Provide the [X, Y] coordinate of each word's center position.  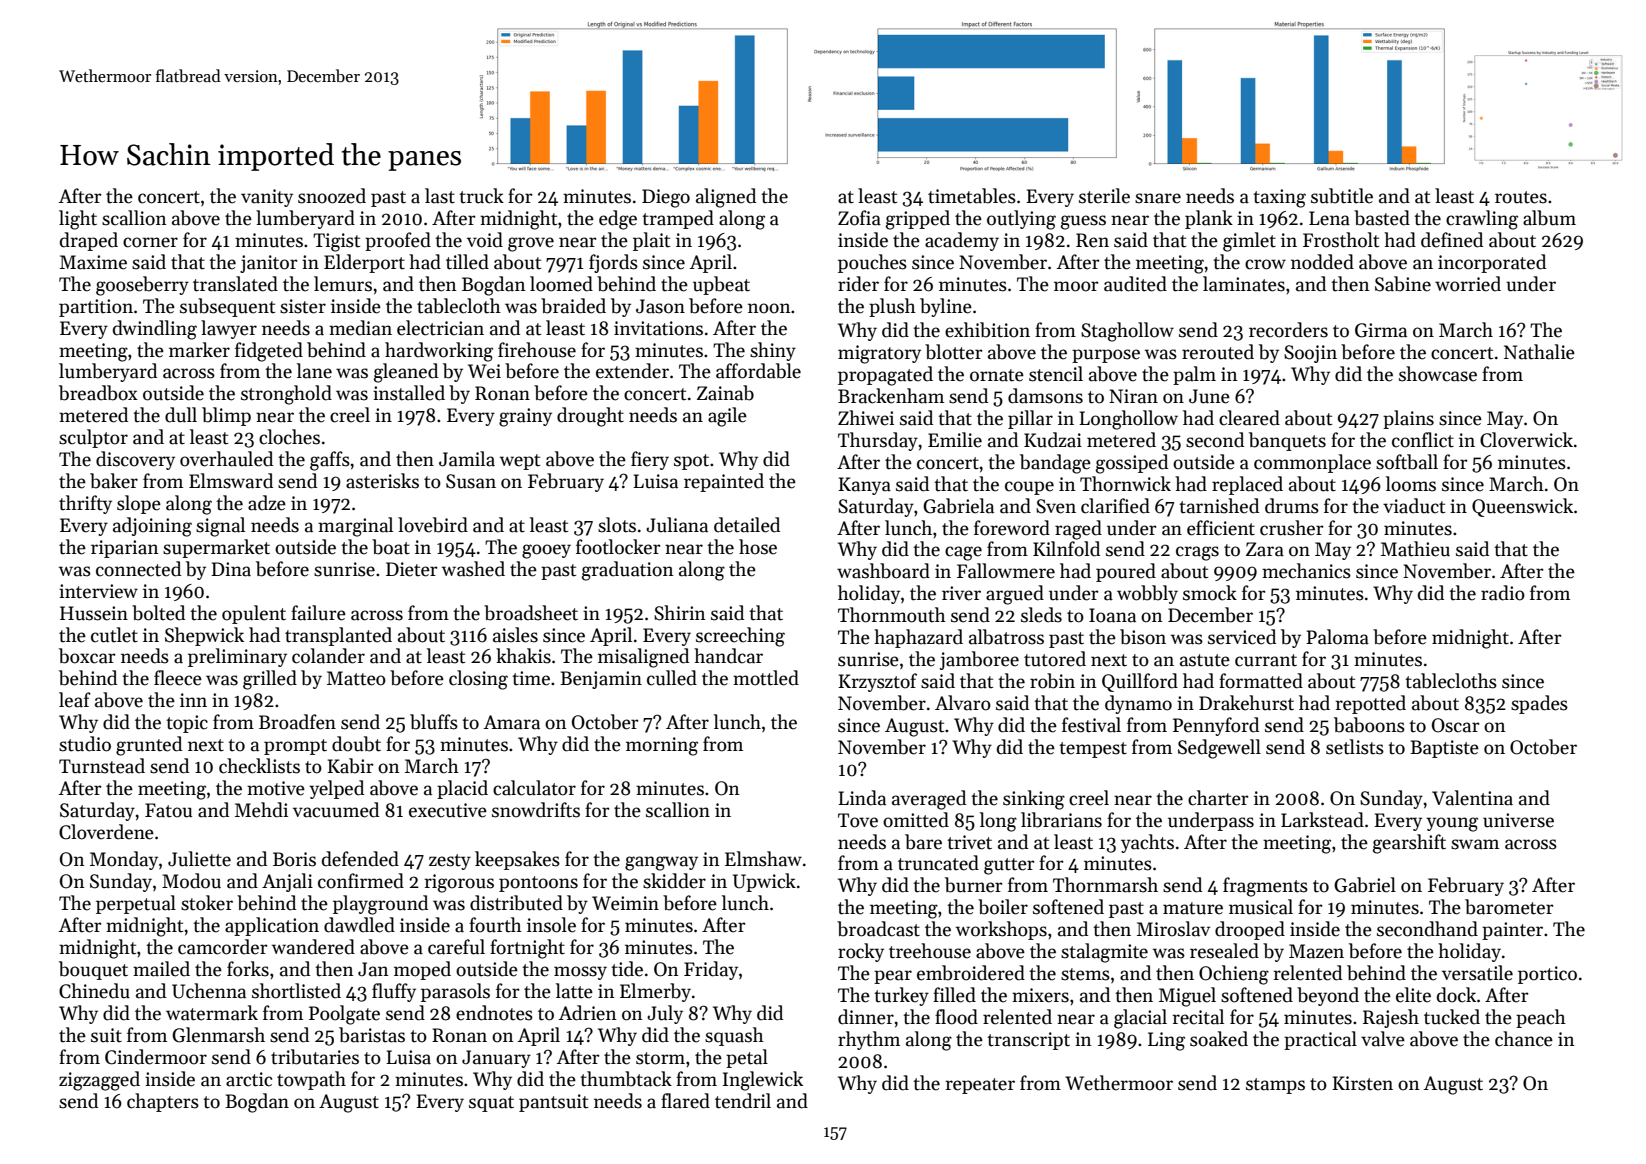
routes [1521, 197]
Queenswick [1522, 507]
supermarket [216, 548]
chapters [163, 1102]
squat [491, 1104]
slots [617, 525]
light [78, 220]
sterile [1104, 196]
